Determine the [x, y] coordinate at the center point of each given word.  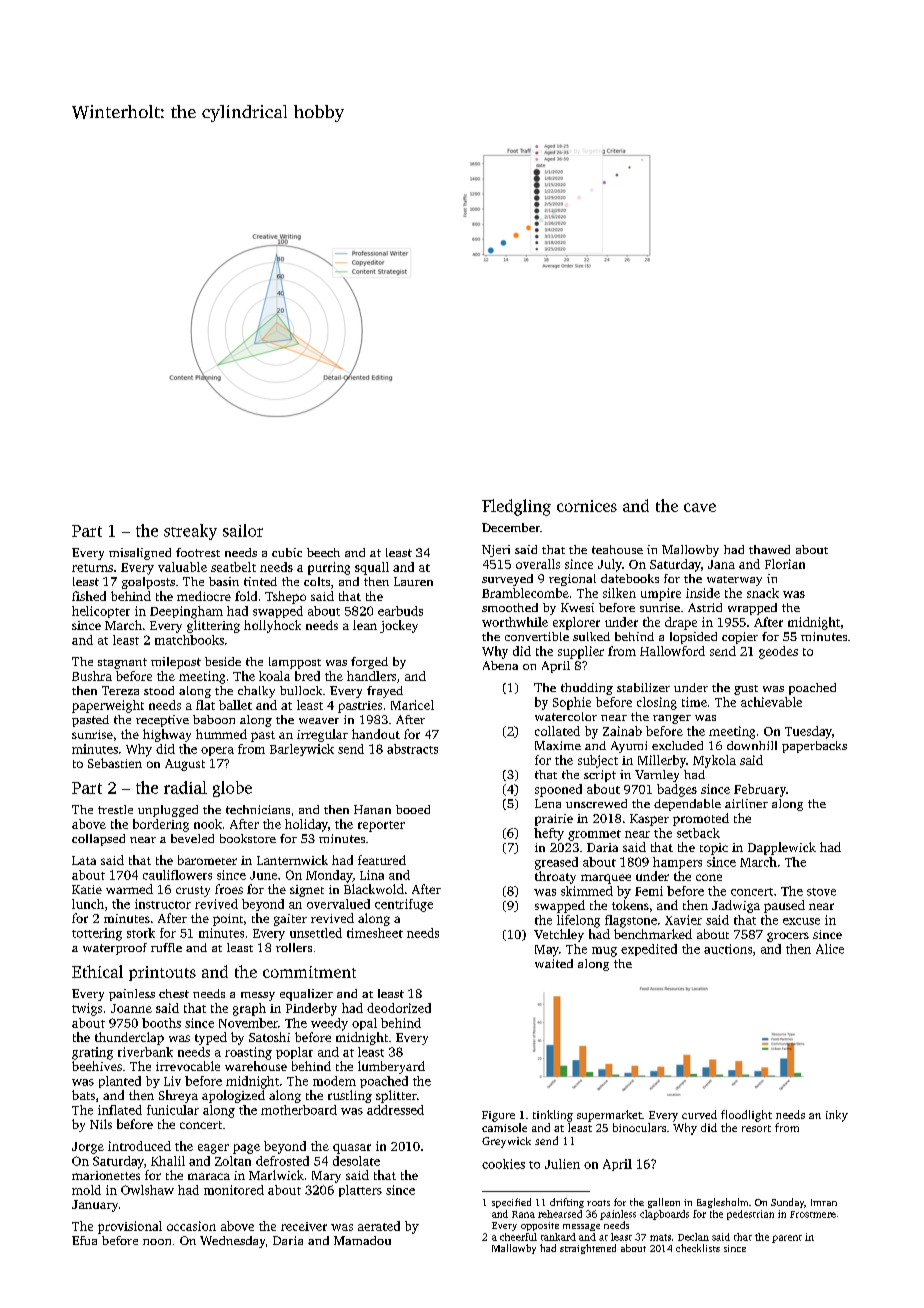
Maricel [412, 705]
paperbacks [814, 747]
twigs [87, 1009]
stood [159, 690]
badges [677, 790]
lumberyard [391, 1067]
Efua [84, 1240]
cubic [287, 552]
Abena [500, 665]
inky [837, 1116]
